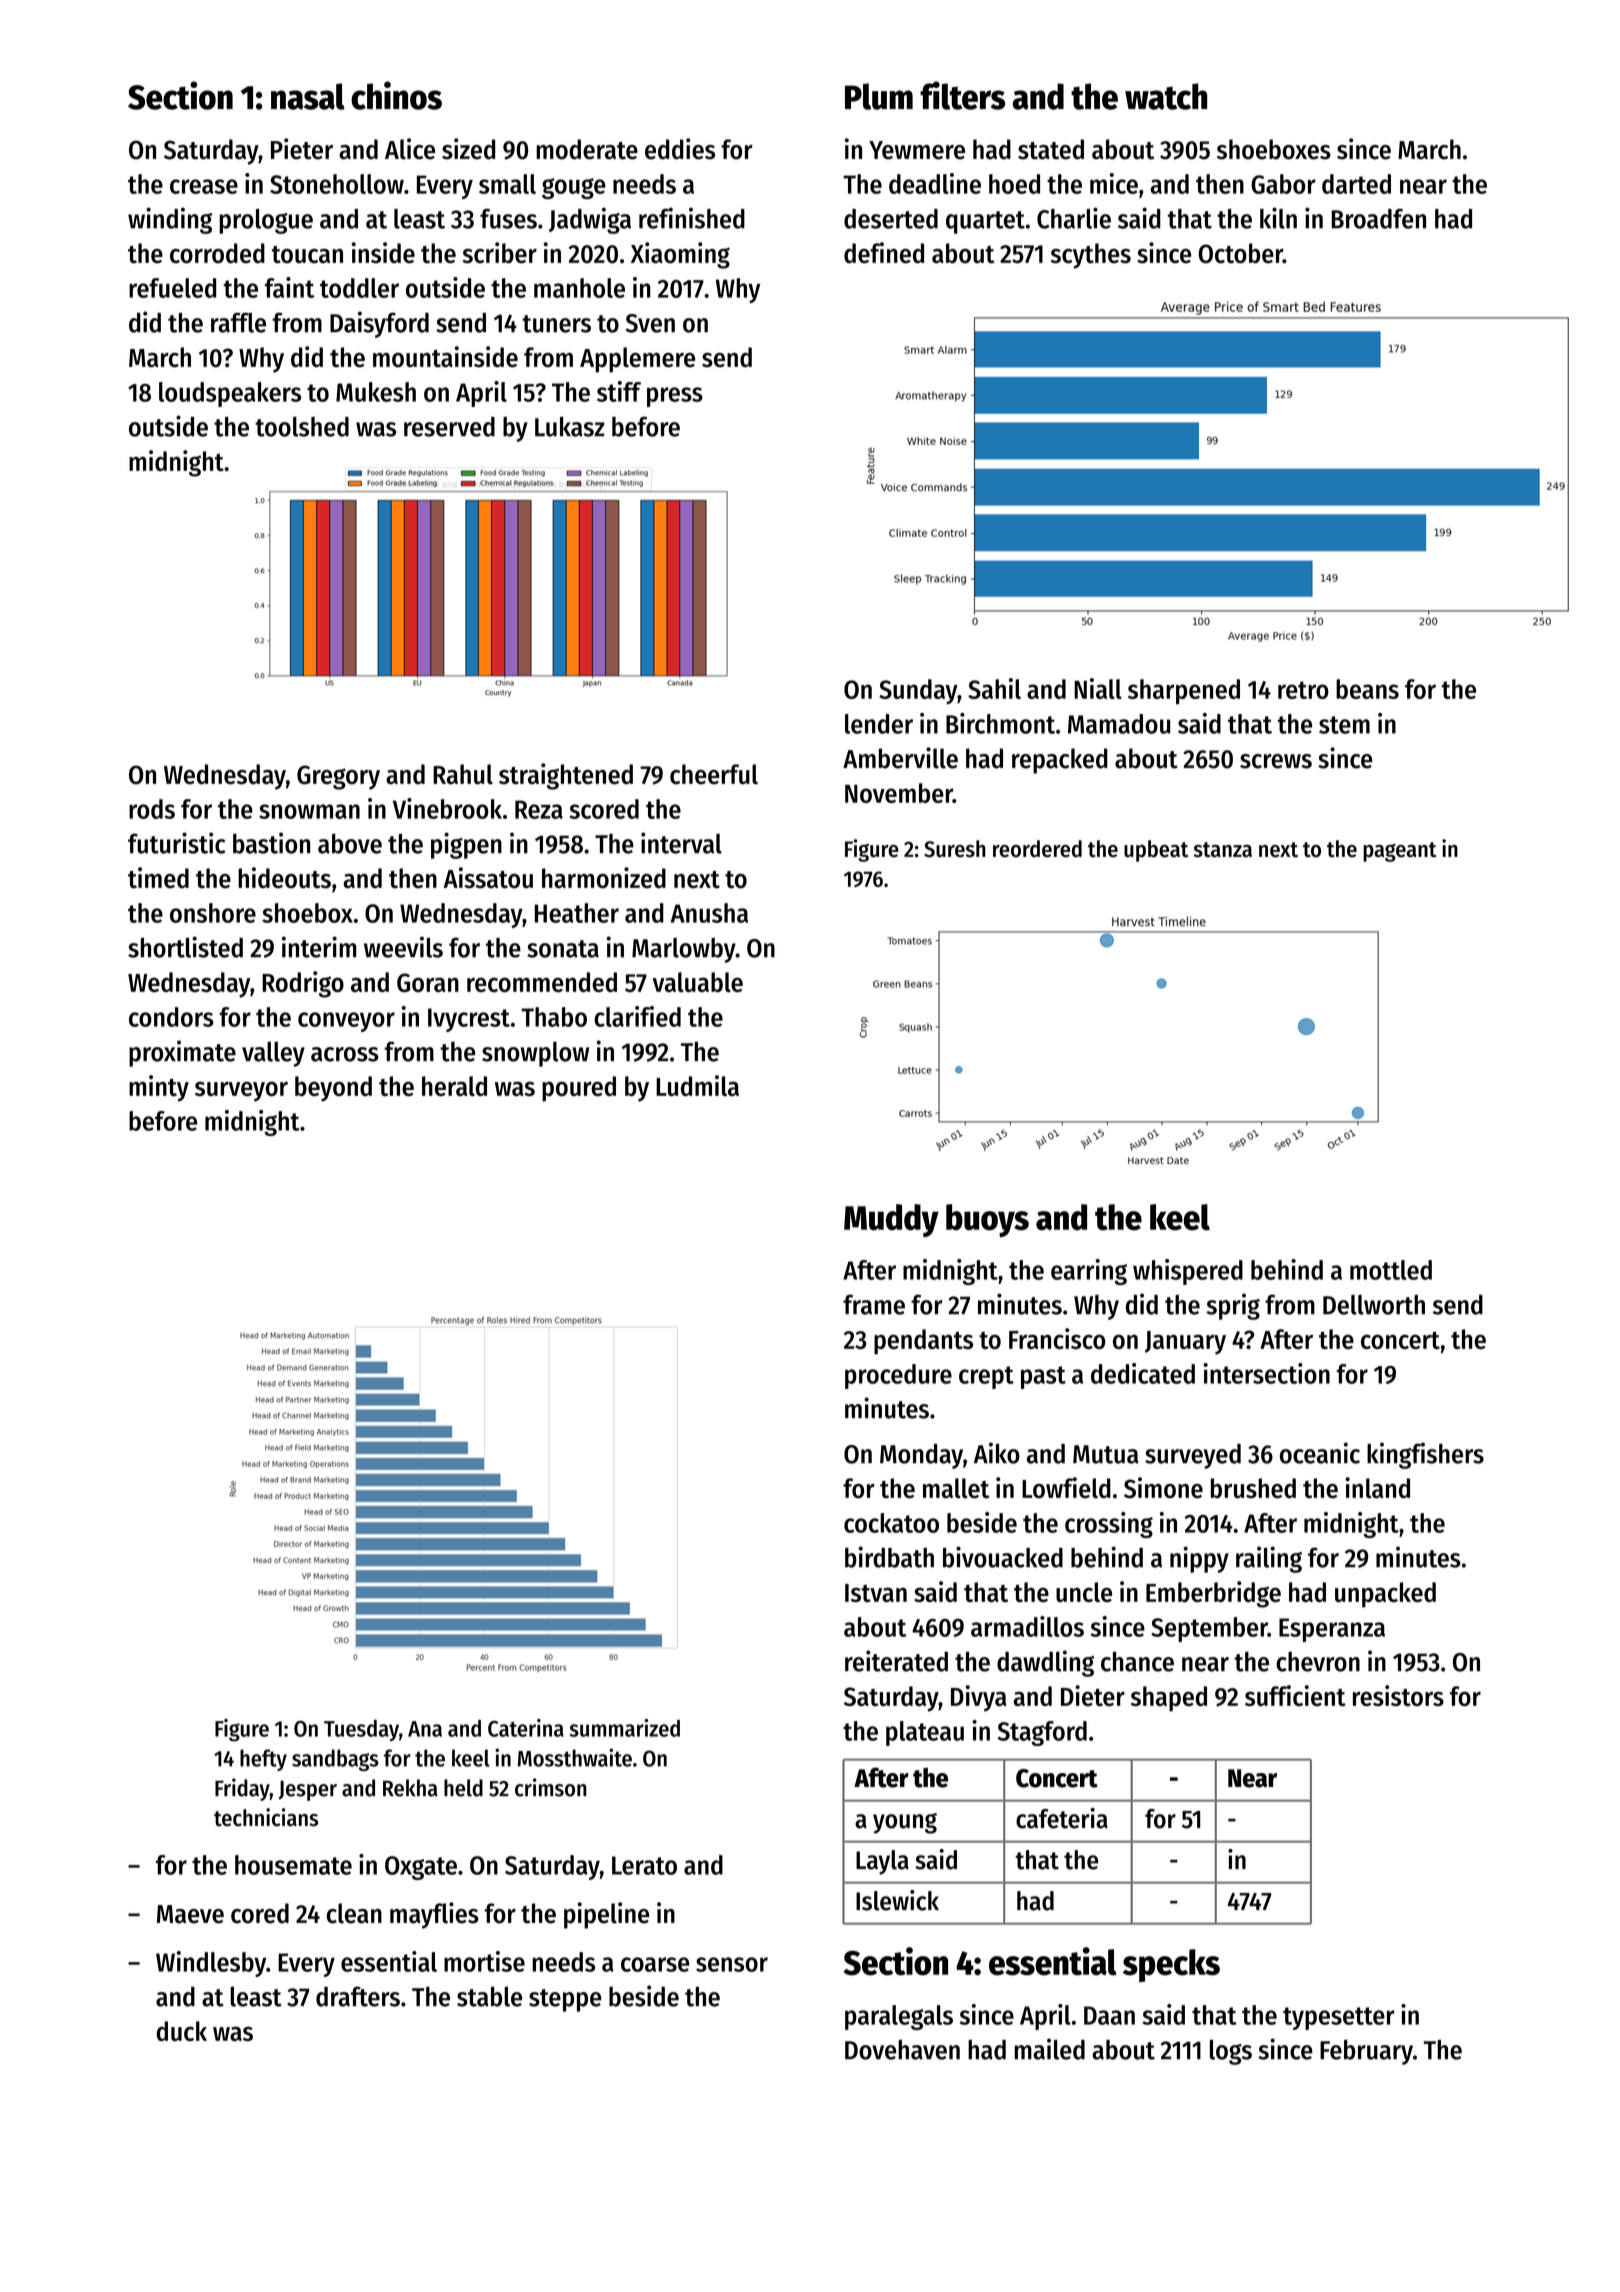 The image size is (1620, 2292). I want to click on stem, so click(1344, 725).
